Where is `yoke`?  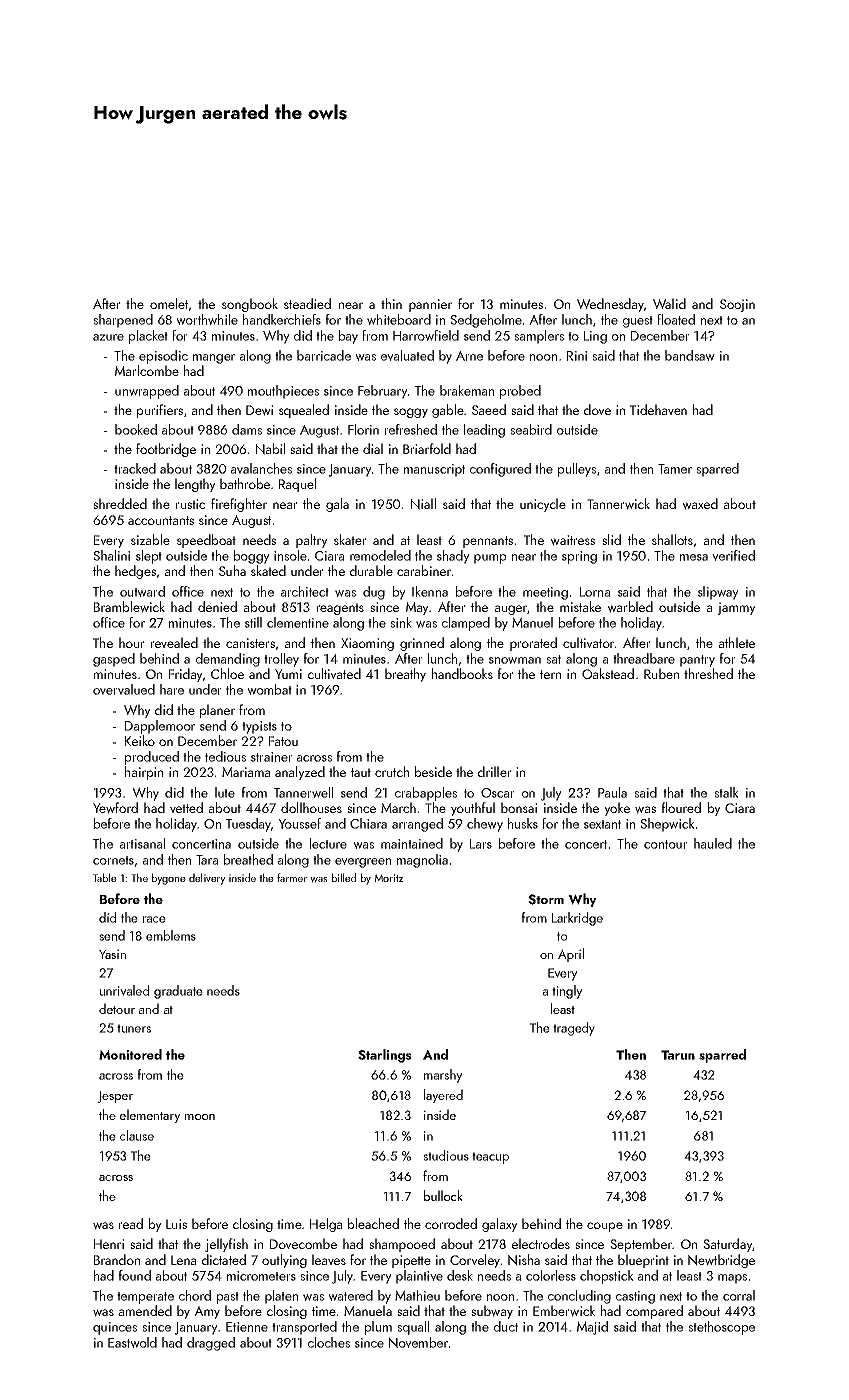 yoke is located at coordinates (617, 809).
